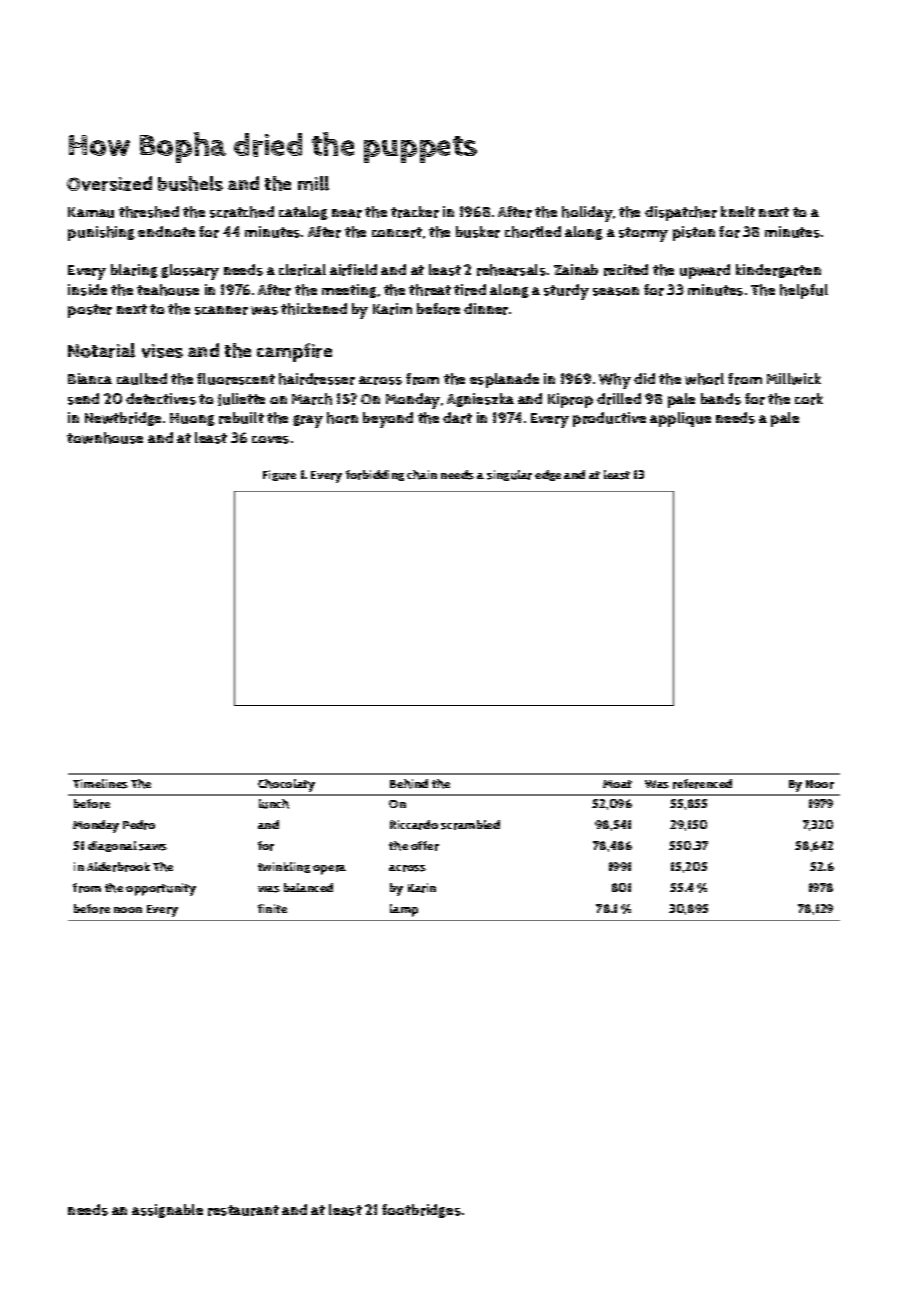  What do you see at coordinates (87, 290) in the image?
I see `inside` at bounding box center [87, 290].
